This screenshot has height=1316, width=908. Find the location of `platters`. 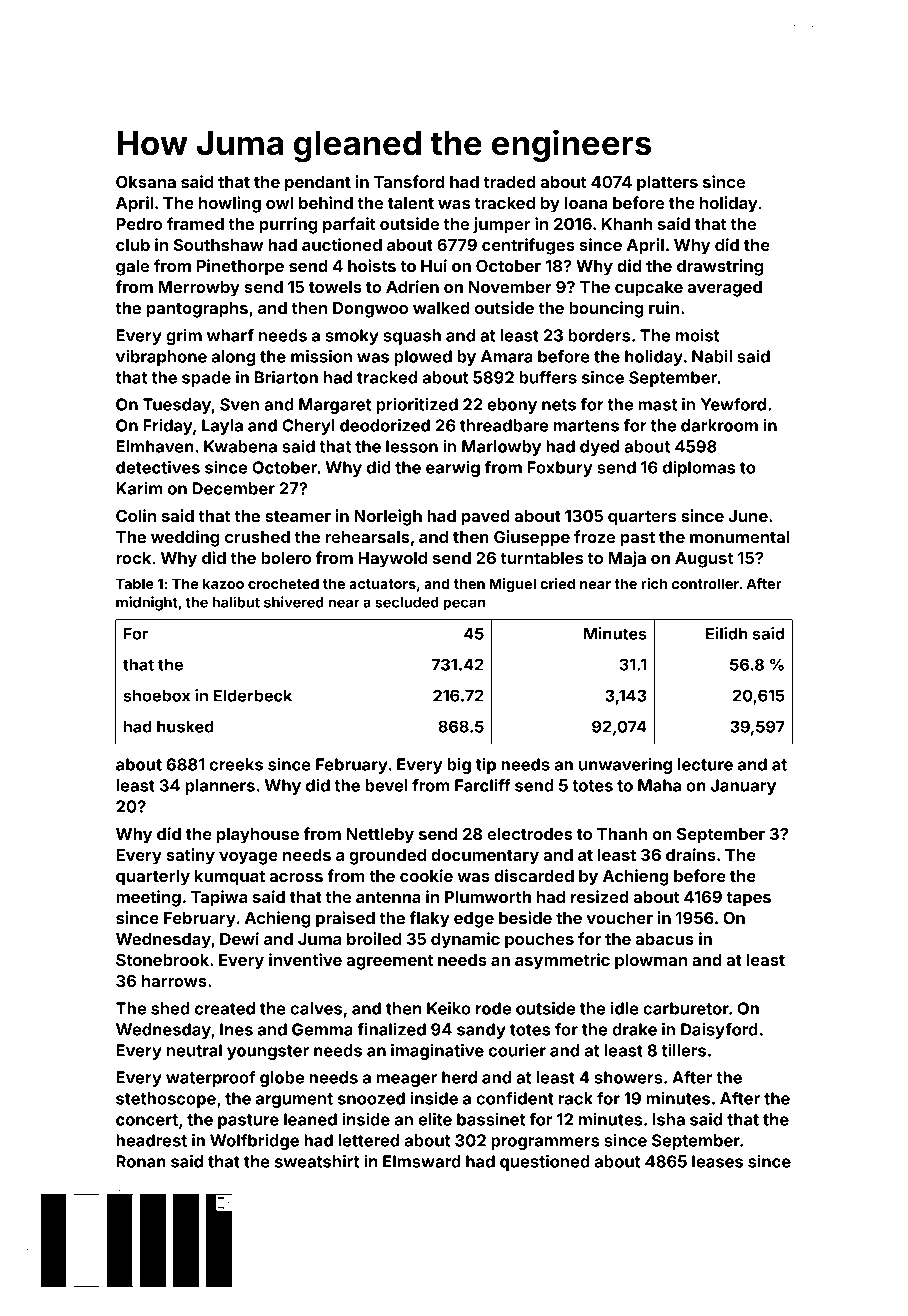

platters is located at coordinates (667, 184).
